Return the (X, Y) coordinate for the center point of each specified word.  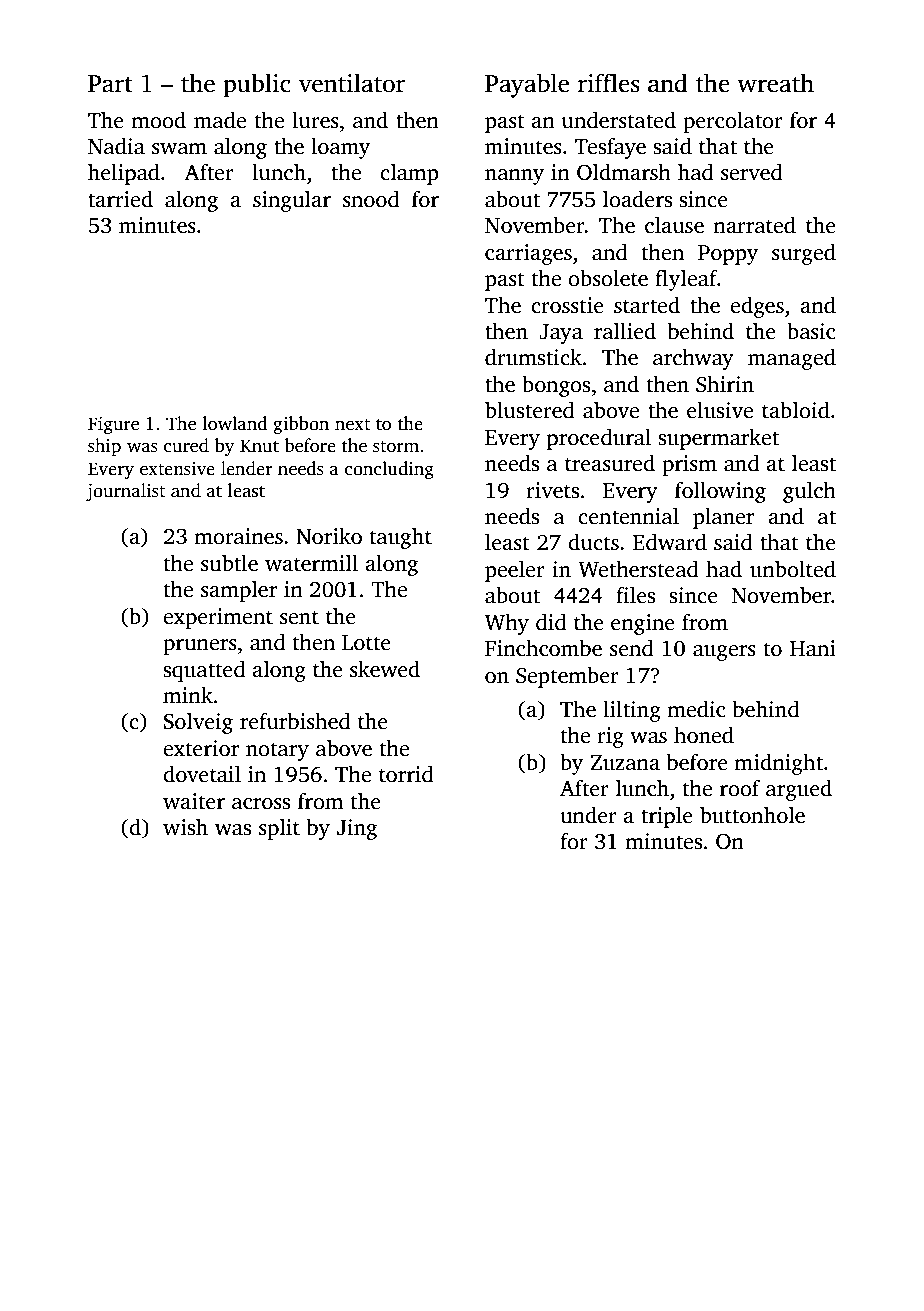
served (752, 172)
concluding (389, 470)
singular (292, 201)
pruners (200, 647)
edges (757, 307)
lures (315, 120)
